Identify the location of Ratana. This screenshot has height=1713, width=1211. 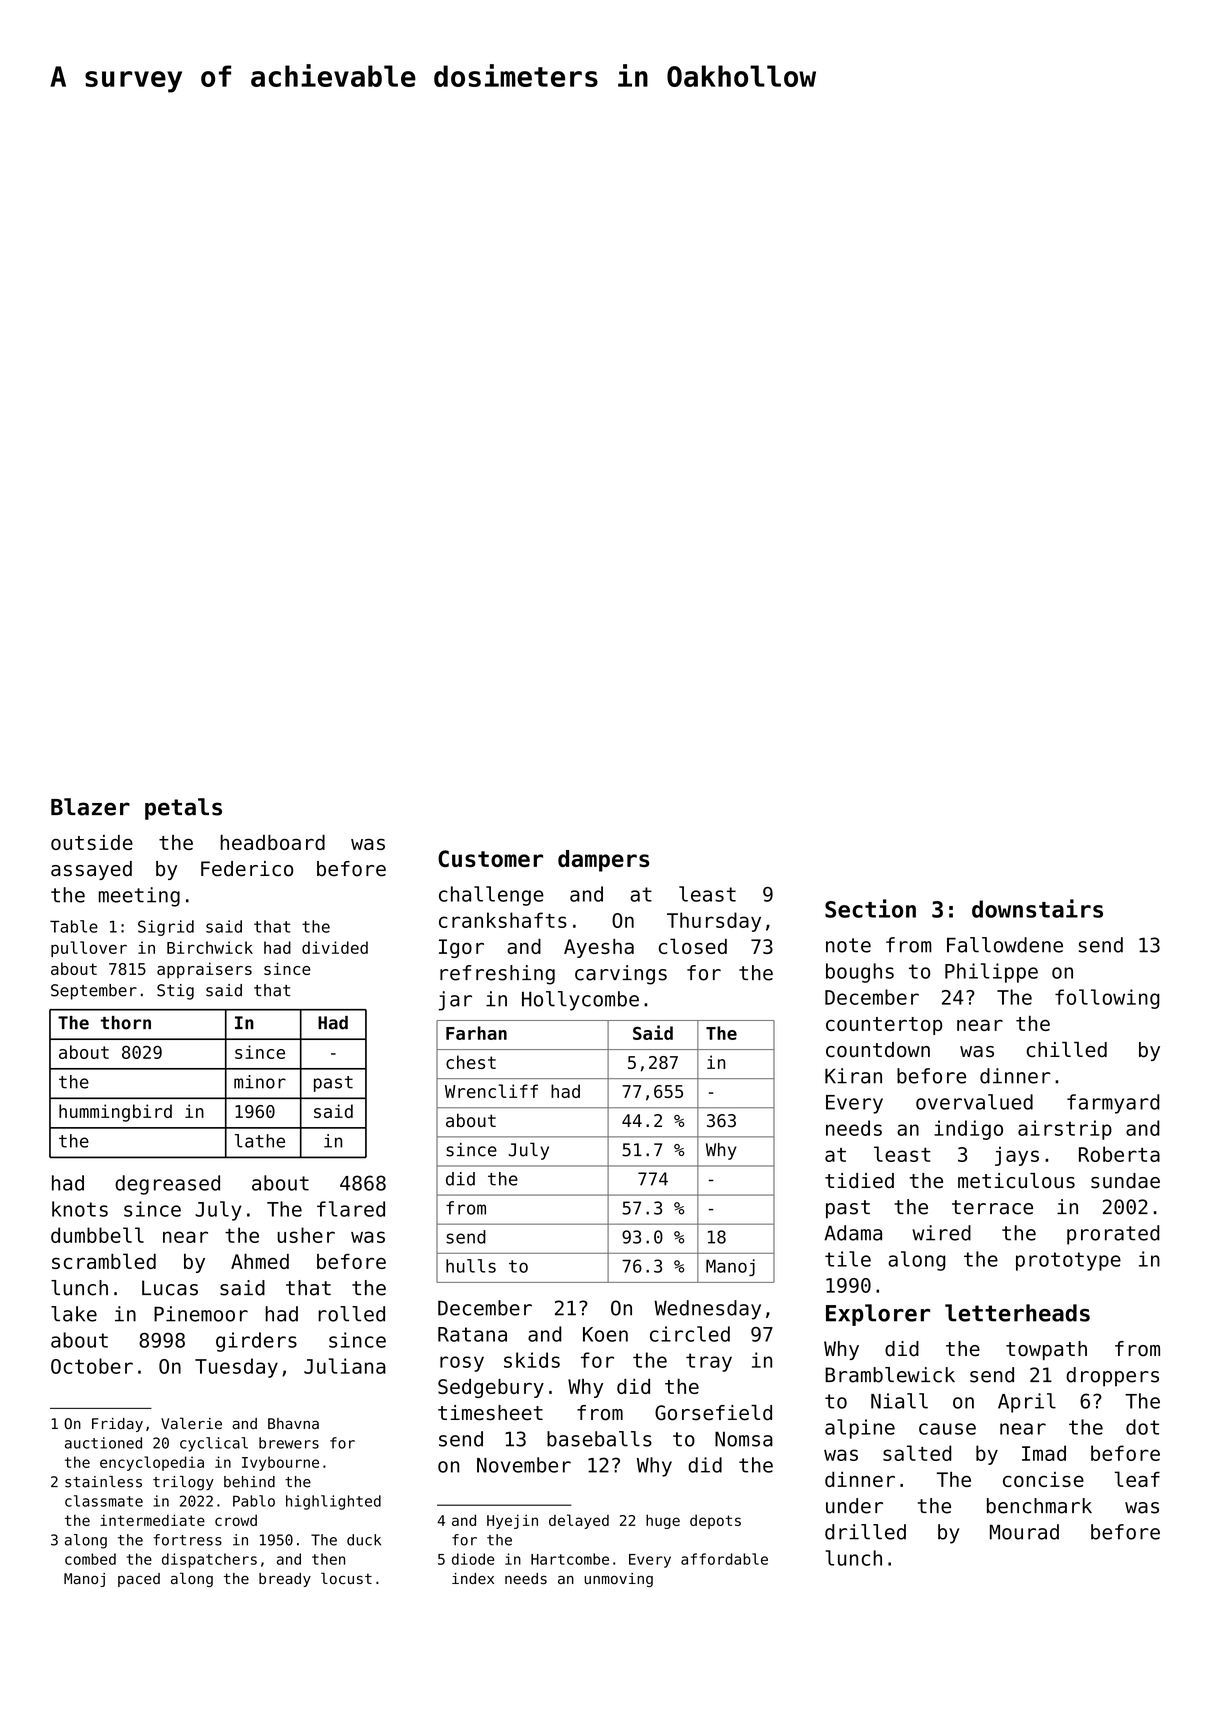
(472, 1334).
